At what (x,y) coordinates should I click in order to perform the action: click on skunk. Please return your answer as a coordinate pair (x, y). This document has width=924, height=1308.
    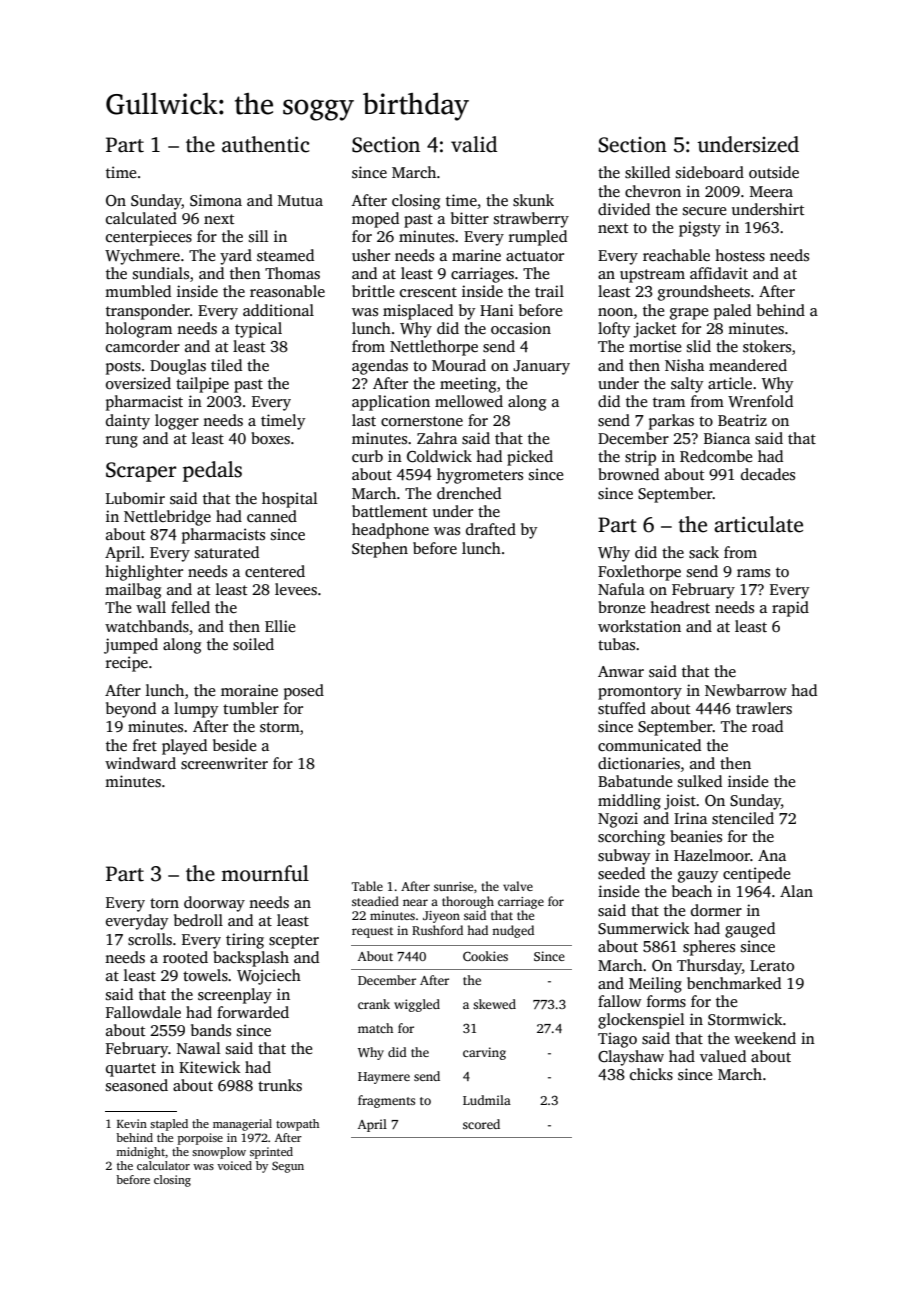
    Looking at the image, I should click on (533, 200).
